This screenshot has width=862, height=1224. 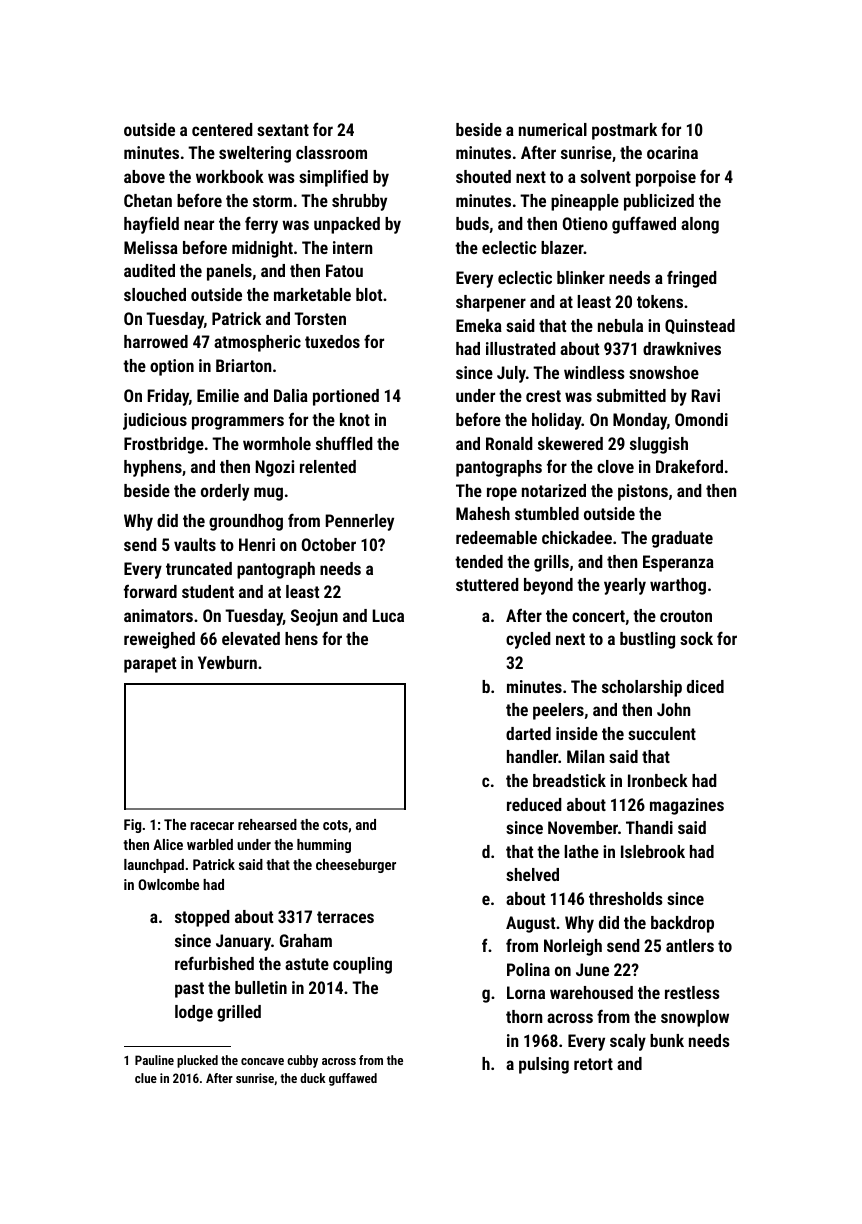 What do you see at coordinates (227, 662) in the screenshot?
I see `Yewburn` at bounding box center [227, 662].
